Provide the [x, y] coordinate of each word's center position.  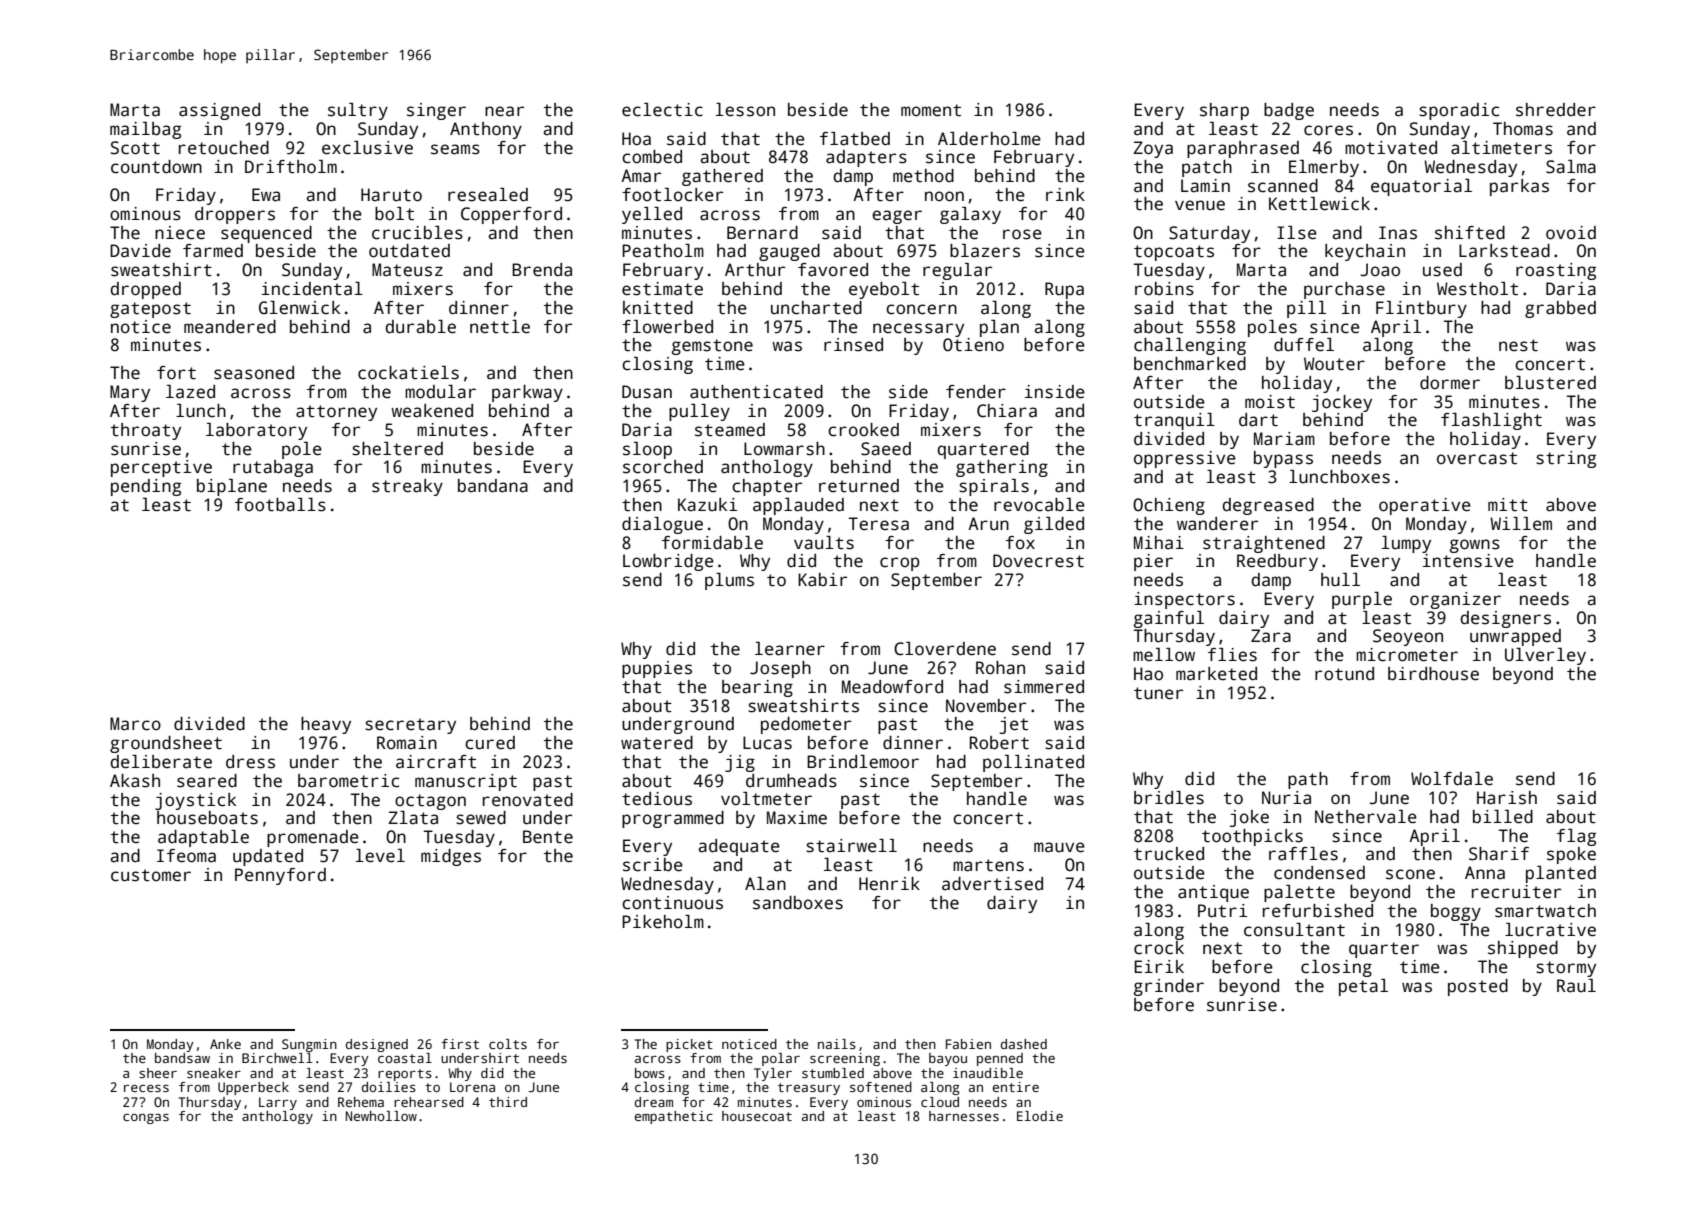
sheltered [397, 449]
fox [1020, 543]
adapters [866, 158]
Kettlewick [1319, 204]
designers [1505, 619]
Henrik [889, 884]
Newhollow [381, 1116]
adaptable [203, 838]
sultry [358, 111]
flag [1576, 837]
